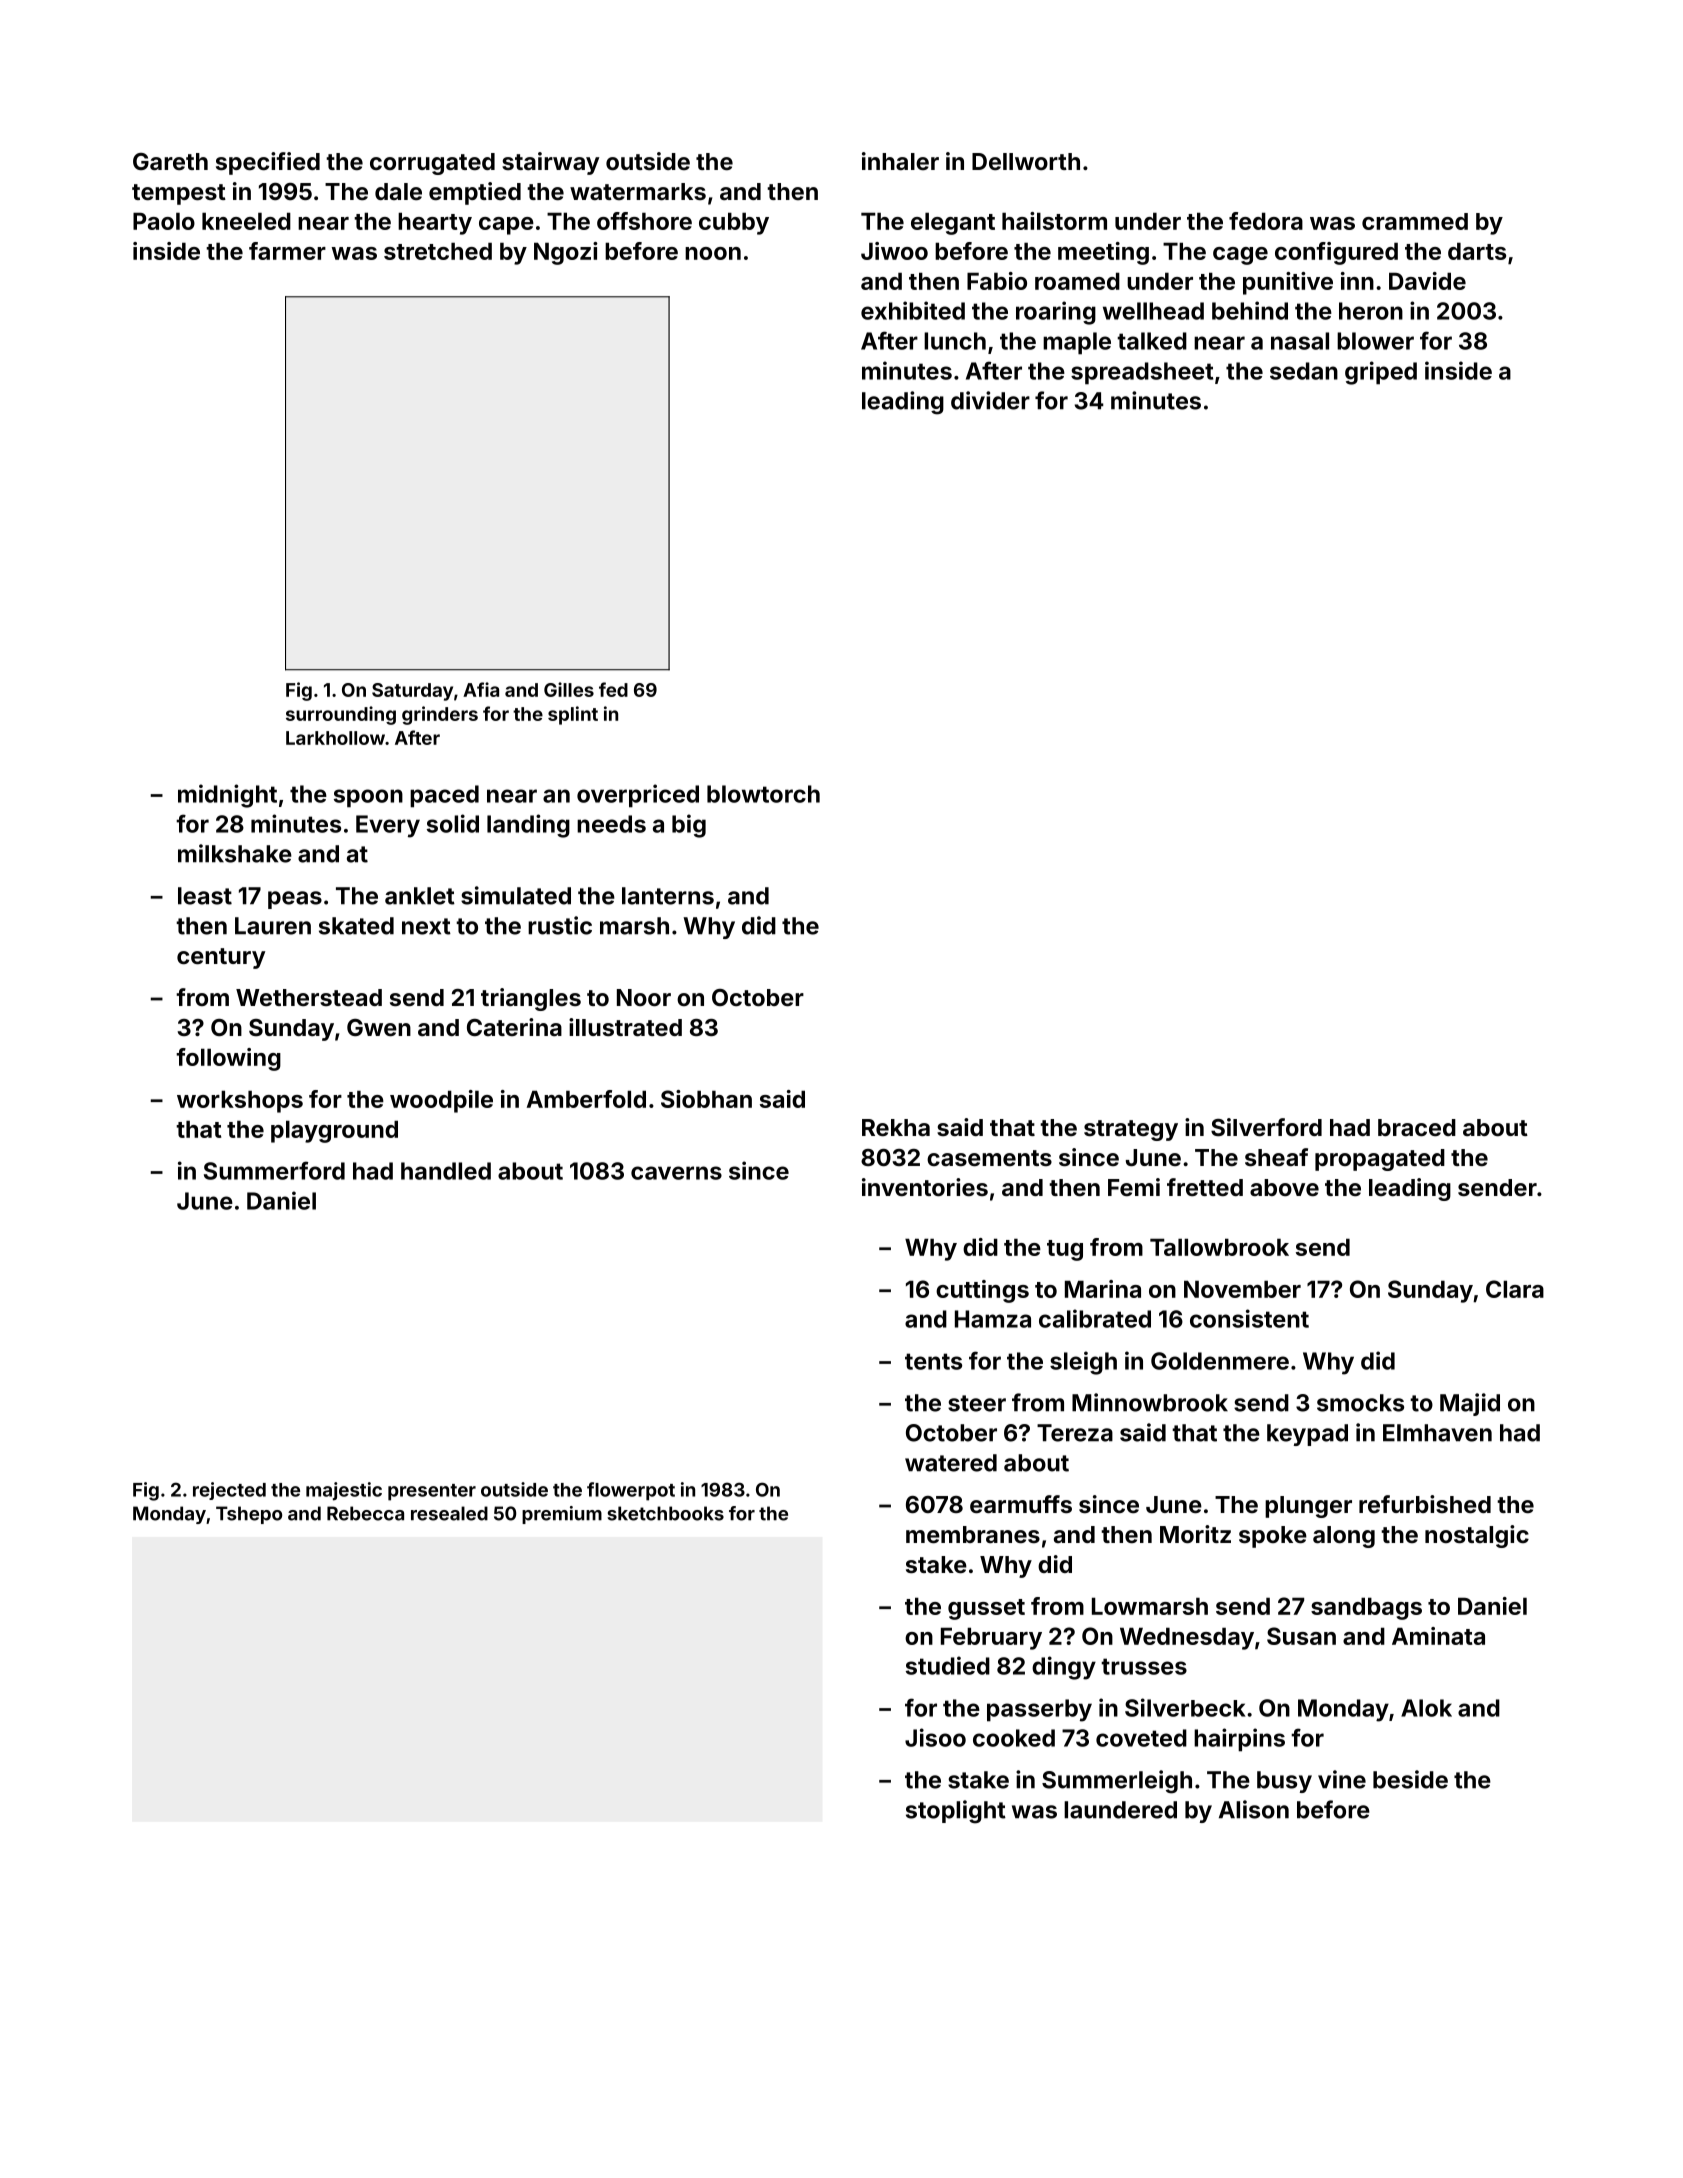 The image size is (1683, 2178). What do you see at coordinates (956, 1812) in the screenshot?
I see `stoplight` at bounding box center [956, 1812].
